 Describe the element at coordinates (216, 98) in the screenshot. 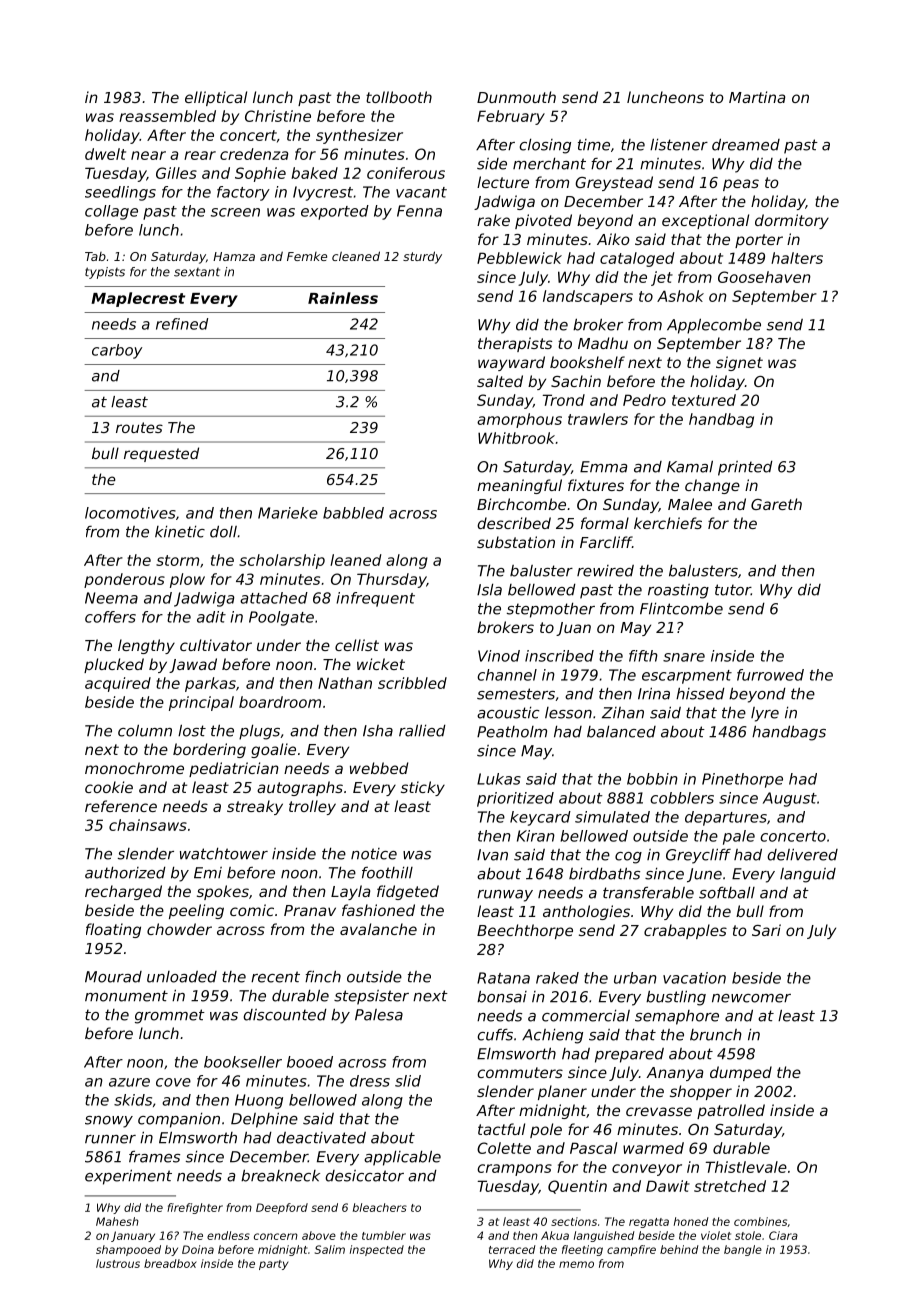

I see `elliptical` at that location.
